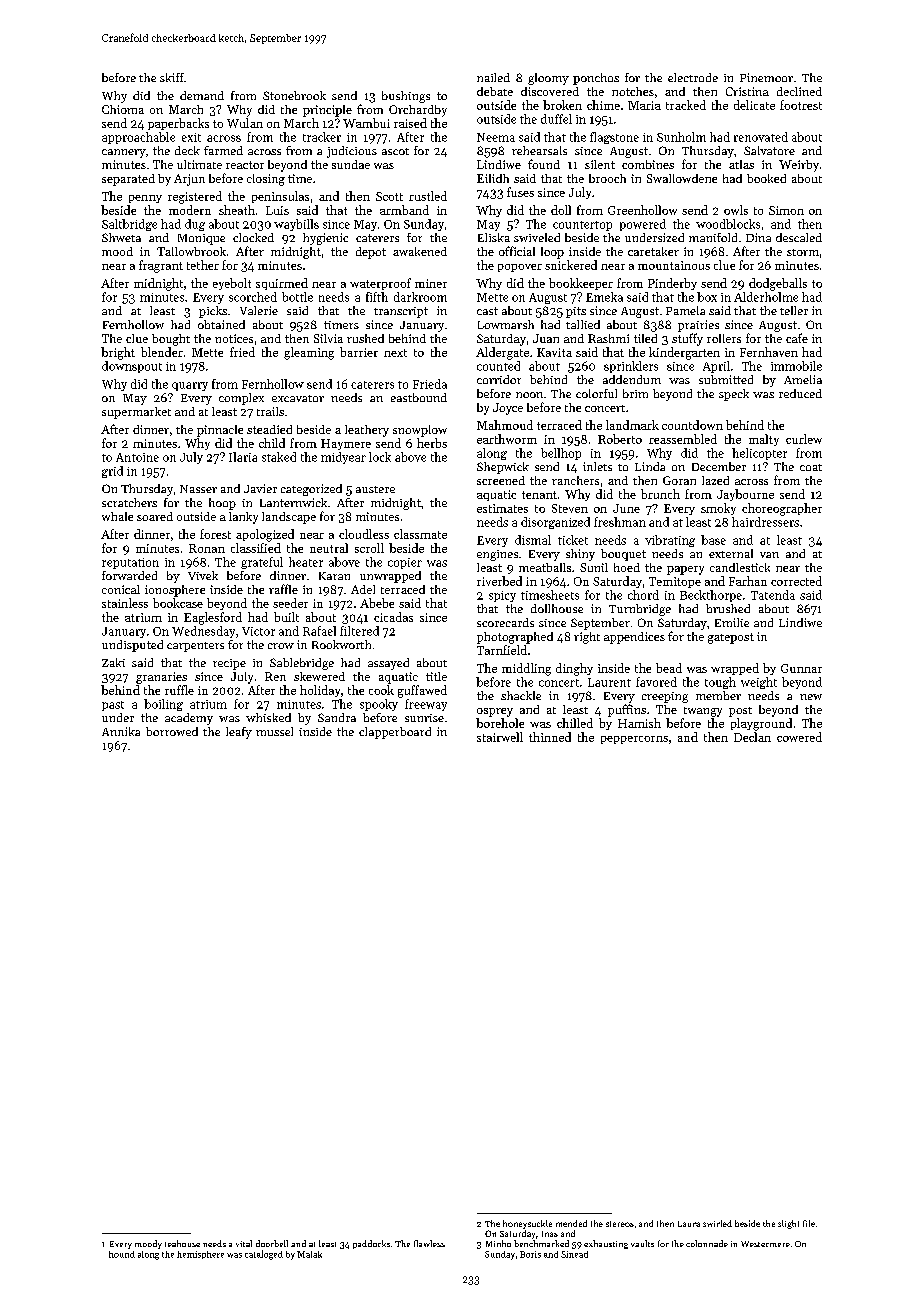  What do you see at coordinates (634, 740) in the document?
I see `peppercorns` at bounding box center [634, 740].
